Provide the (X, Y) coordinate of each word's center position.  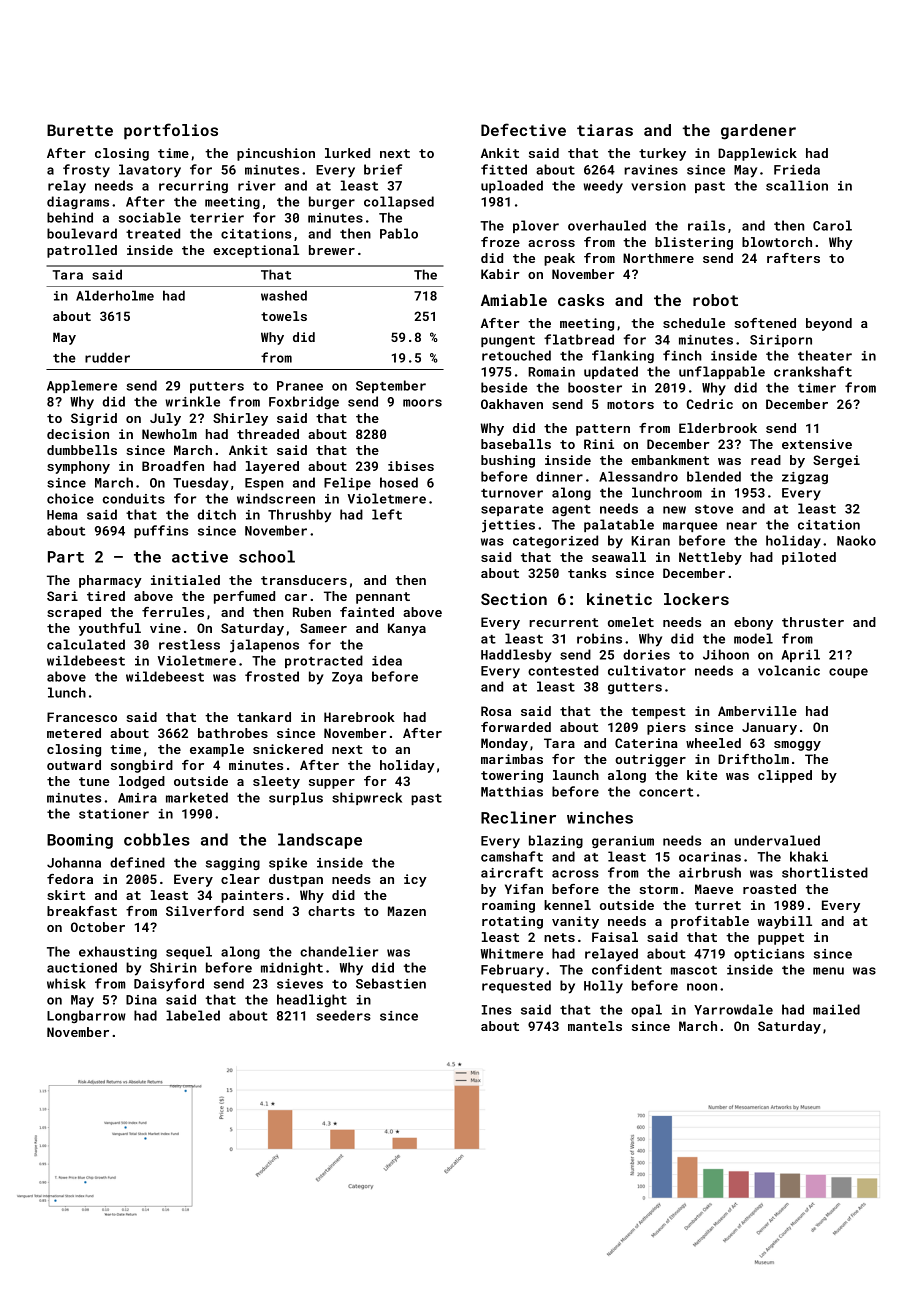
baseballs (516, 444)
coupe (848, 673)
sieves (300, 984)
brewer (332, 250)
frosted (272, 676)
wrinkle (192, 401)
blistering (694, 243)
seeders (343, 1015)
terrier (217, 218)
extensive (817, 444)
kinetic (619, 599)
